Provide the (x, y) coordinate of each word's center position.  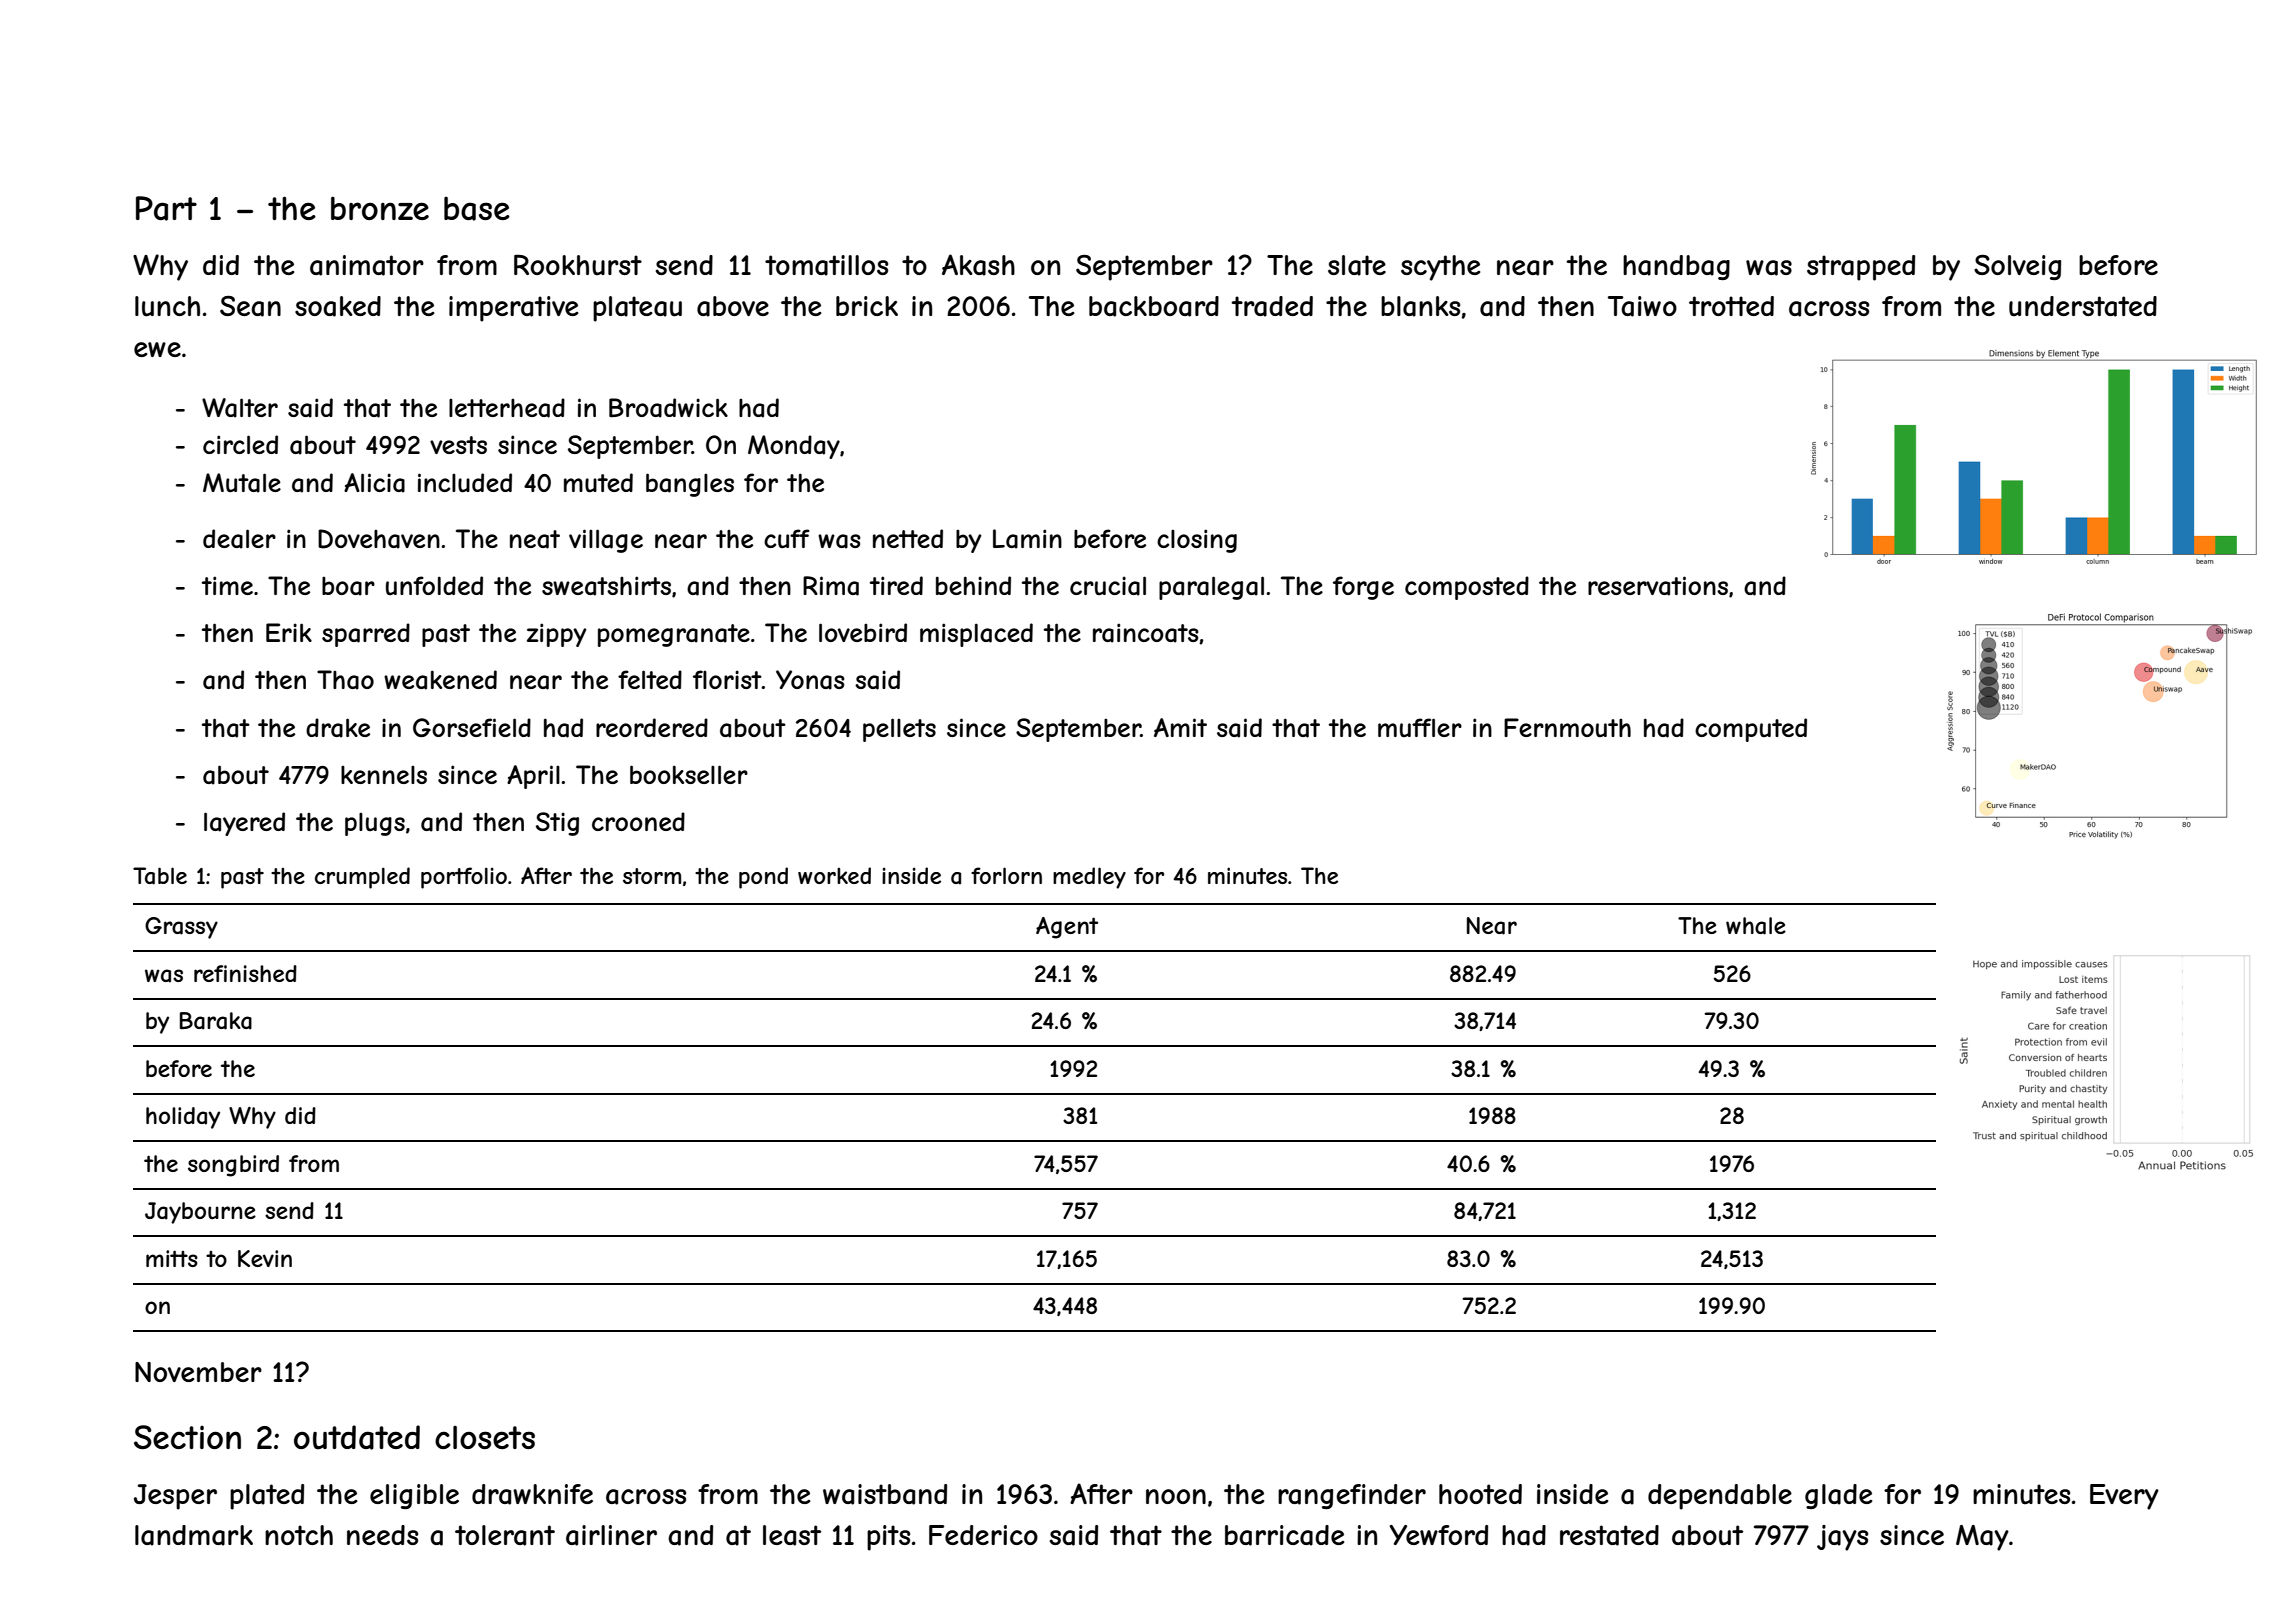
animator (367, 265)
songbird (233, 1166)
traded (1272, 306)
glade (1838, 1496)
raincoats (1146, 633)
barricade (1284, 1535)
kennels (384, 775)
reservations (1658, 586)
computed (1751, 730)
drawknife (532, 1494)
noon (1176, 1496)
